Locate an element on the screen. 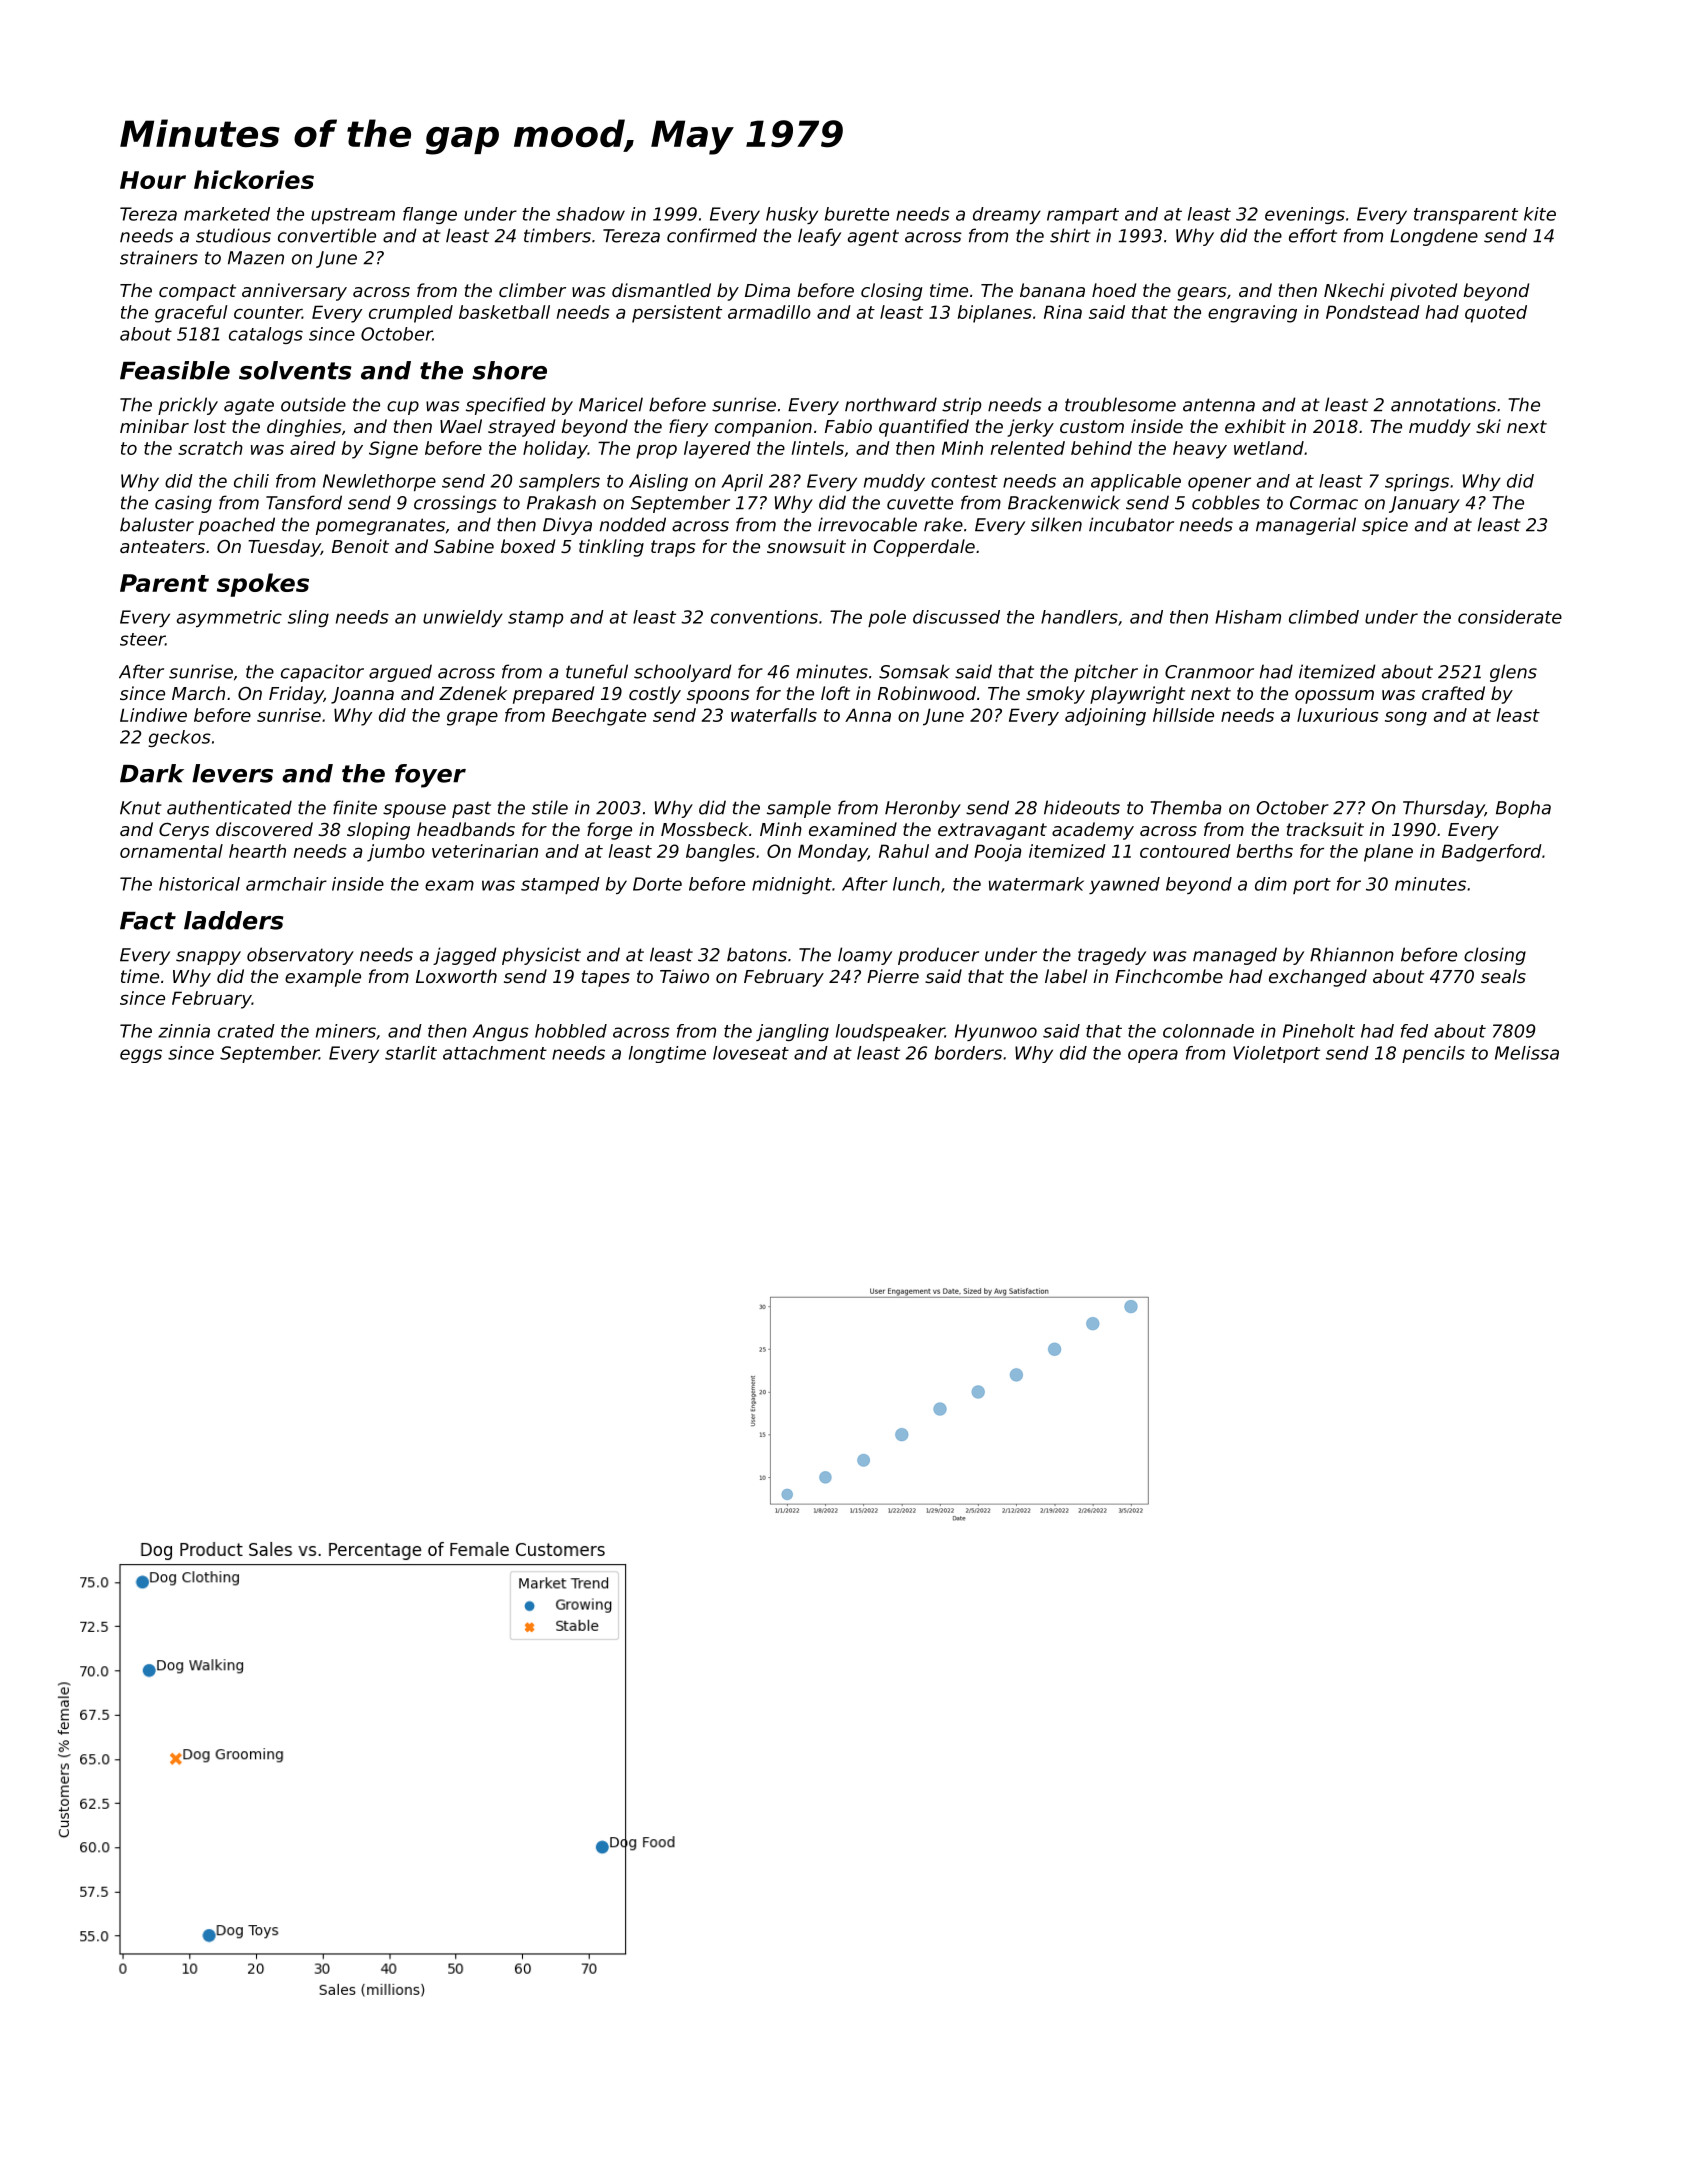  contoured is located at coordinates (1185, 851).
